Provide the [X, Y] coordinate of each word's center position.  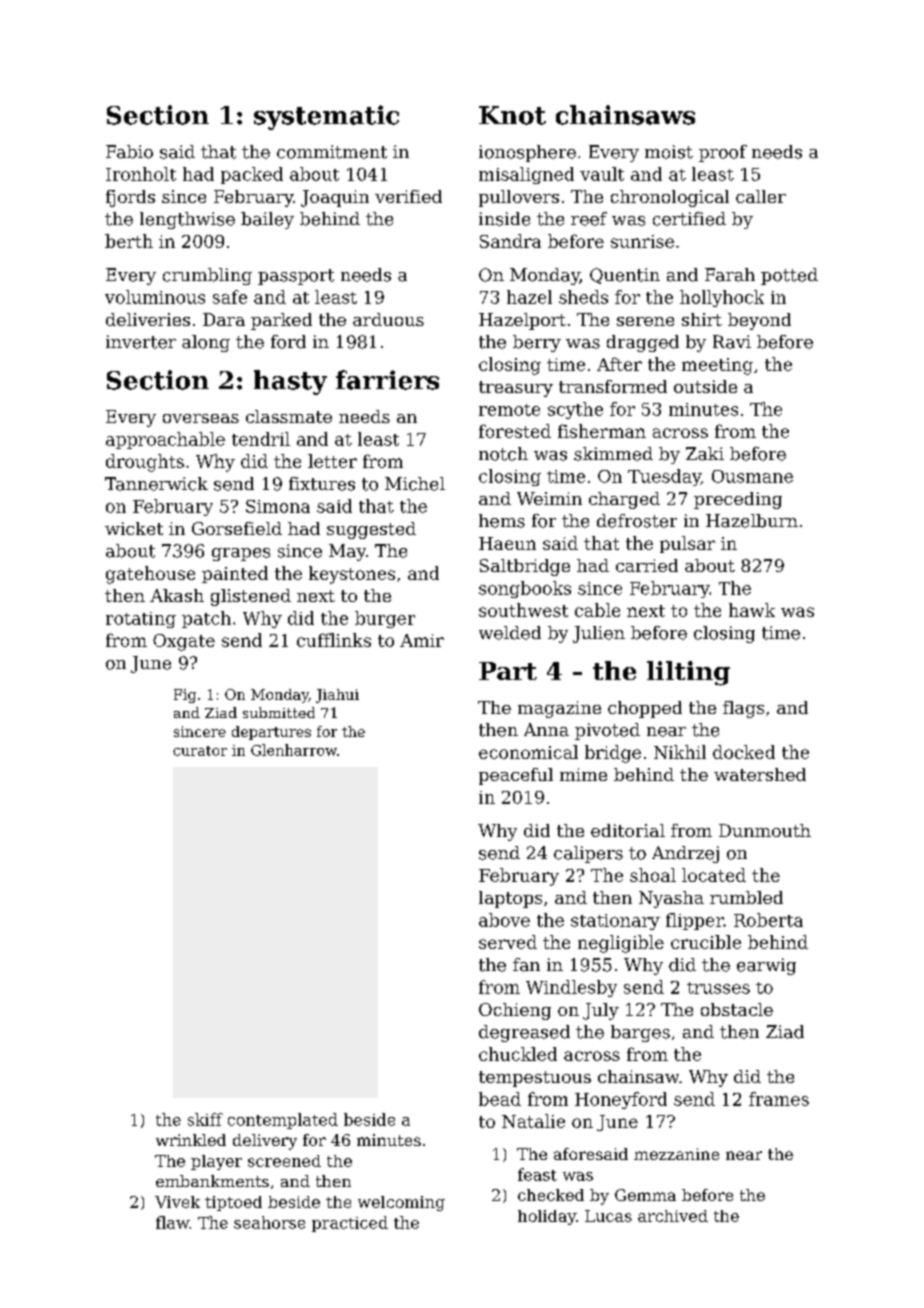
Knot [512, 115]
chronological [670, 198]
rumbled [746, 897]
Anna [546, 730]
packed [252, 175]
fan [526, 965]
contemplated [283, 1121]
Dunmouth [765, 830]
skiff [205, 1119]
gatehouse [150, 575]
